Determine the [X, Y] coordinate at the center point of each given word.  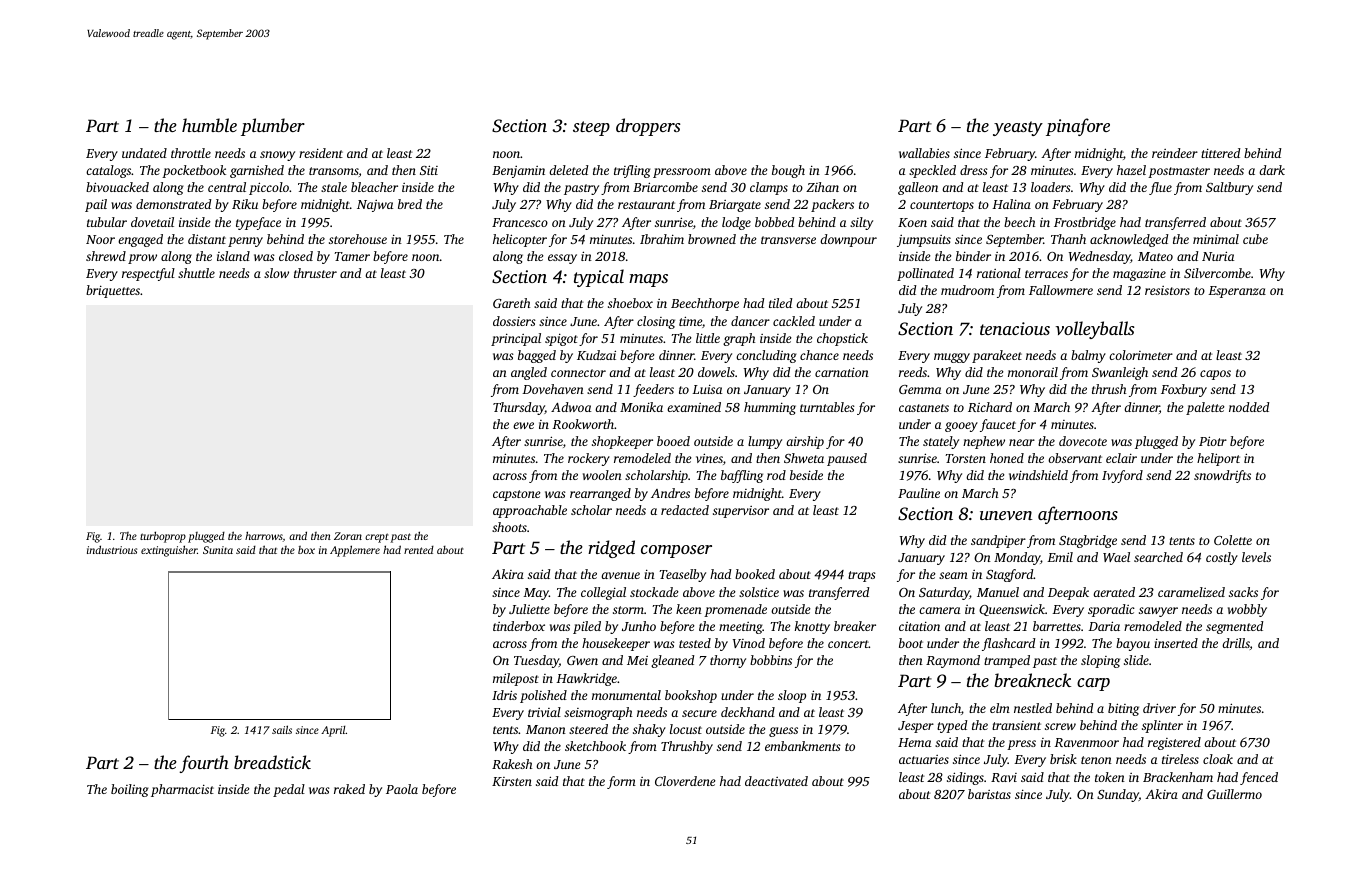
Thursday [519, 408]
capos [1215, 375]
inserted [1176, 643]
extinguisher [169, 551]
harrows [264, 536]
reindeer [1175, 153]
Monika [641, 407]
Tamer [352, 256]
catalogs [108, 171]
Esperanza [1237, 292]
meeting [741, 628]
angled [529, 373]
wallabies [924, 153]
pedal [289, 790]
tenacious [1015, 328]
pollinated [925, 274]
